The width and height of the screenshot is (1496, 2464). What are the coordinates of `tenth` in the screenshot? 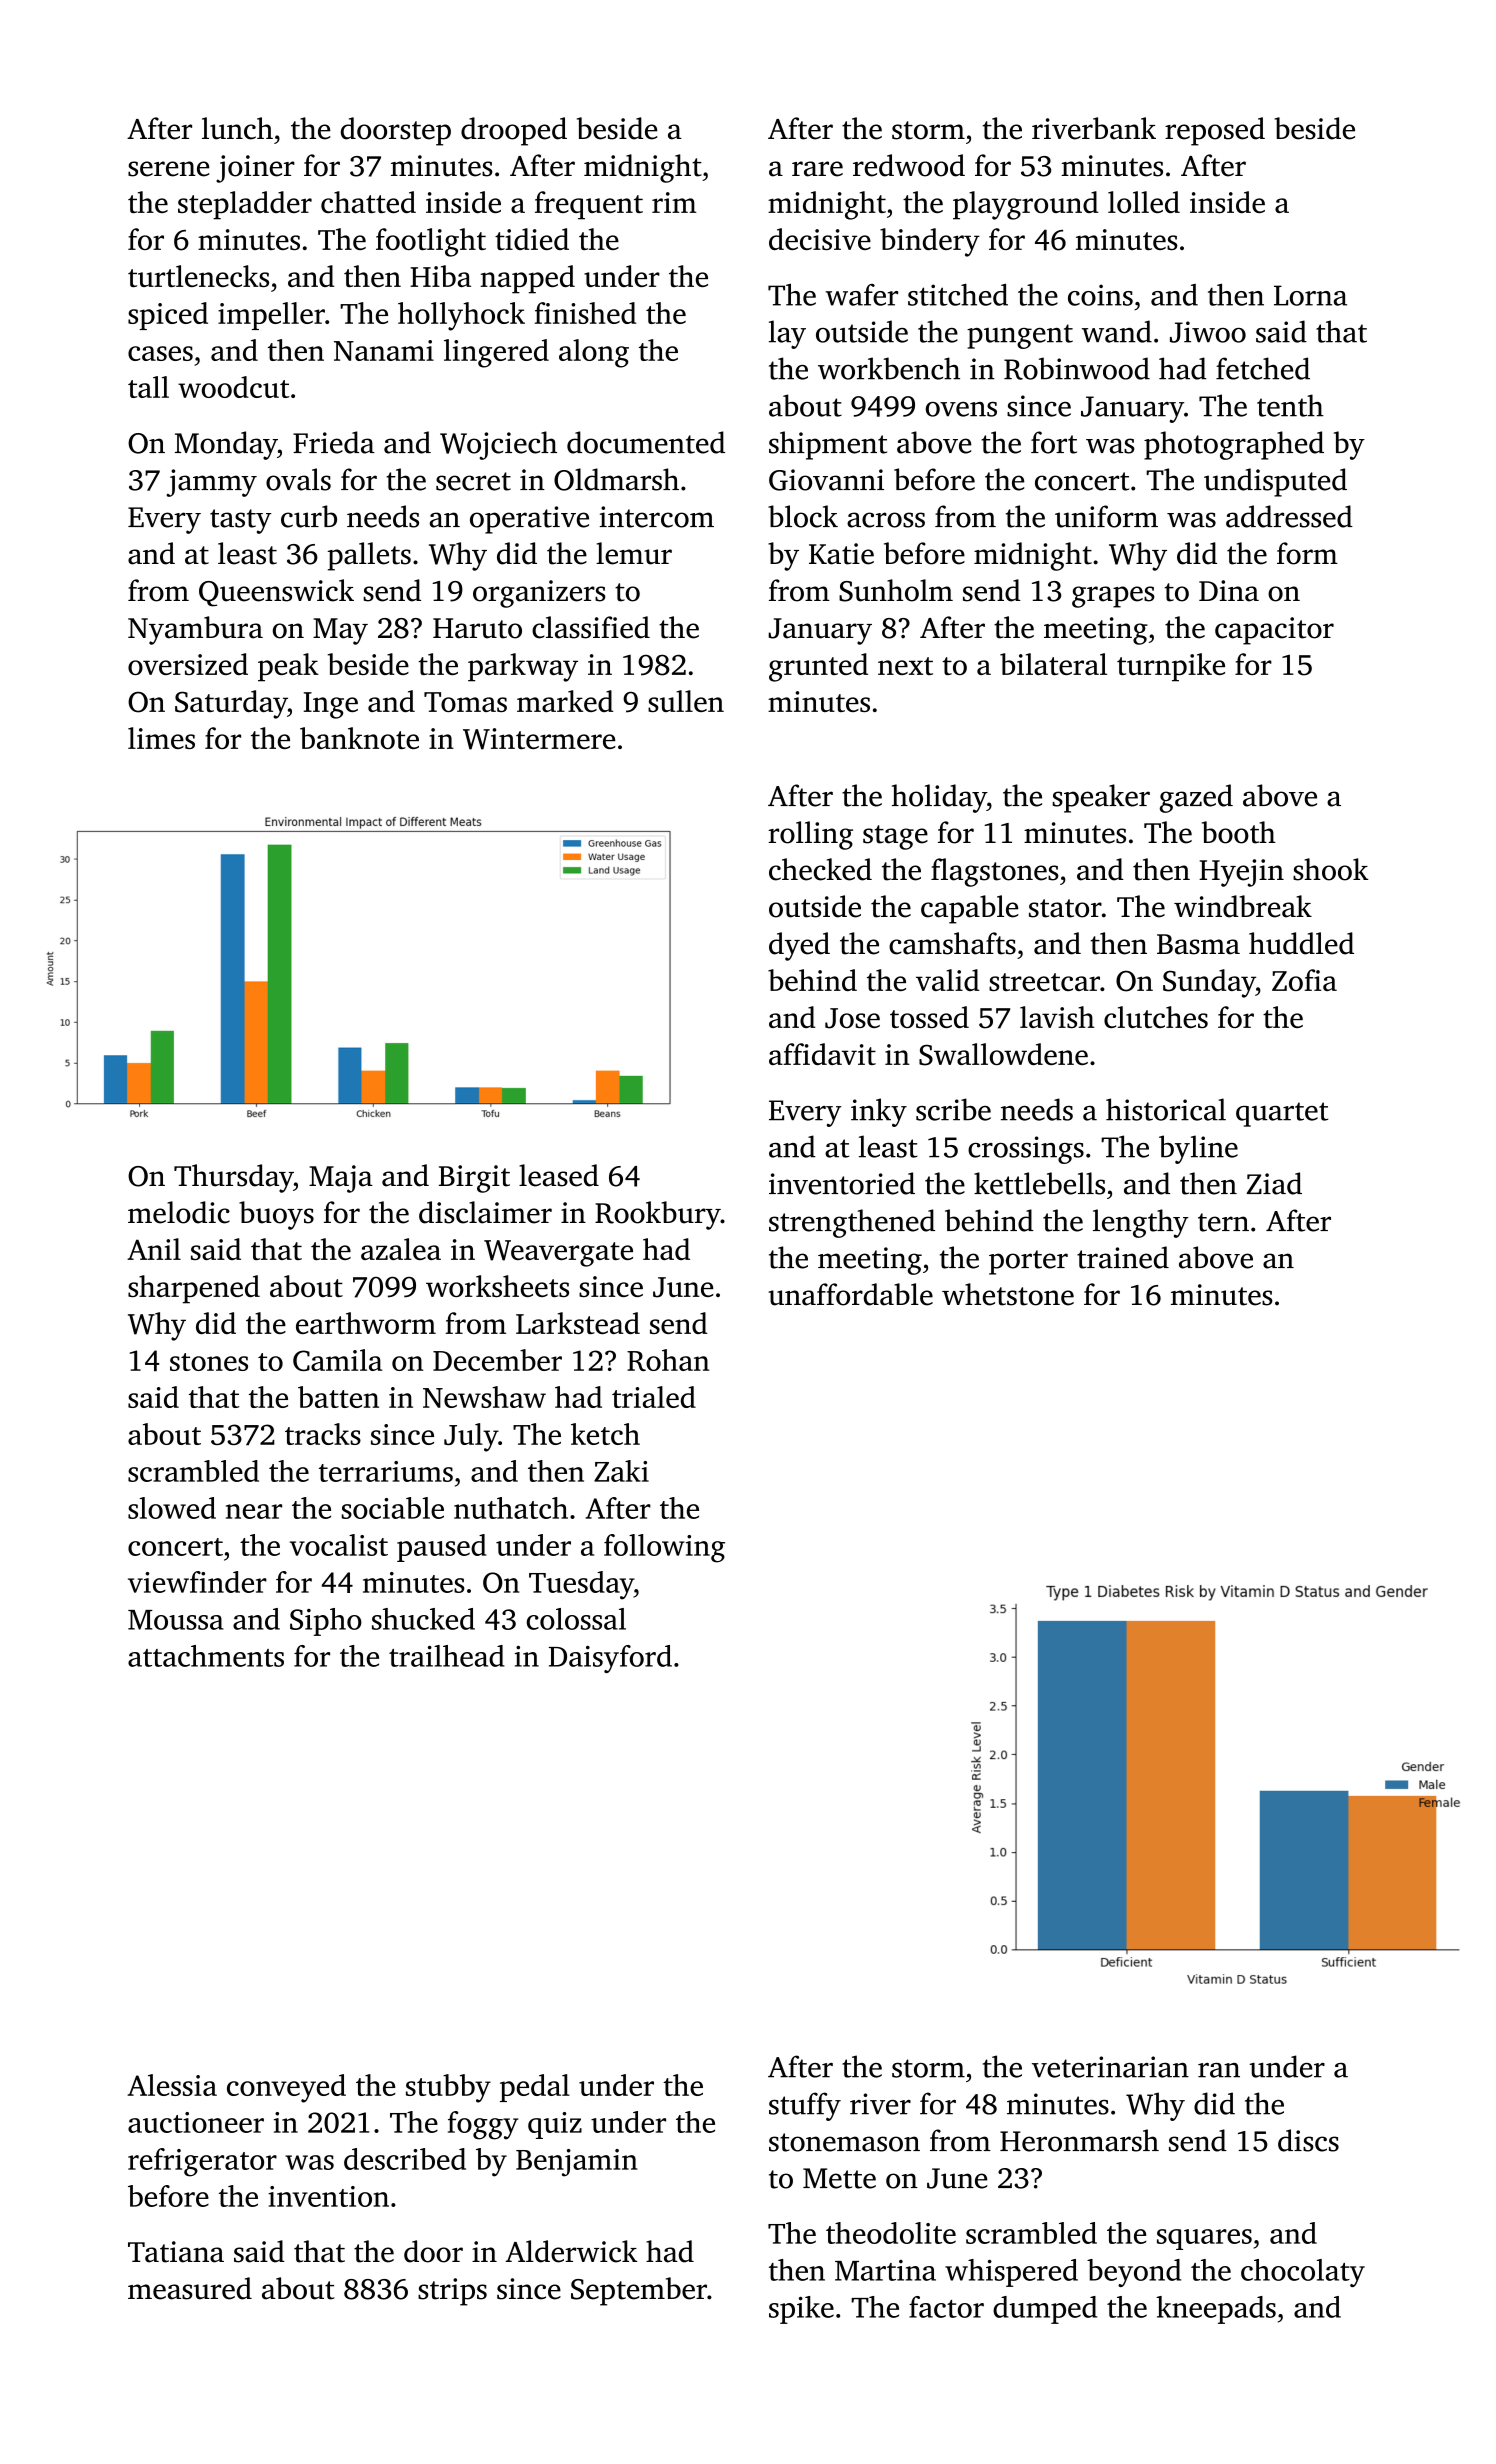 It's located at (1290, 405).
